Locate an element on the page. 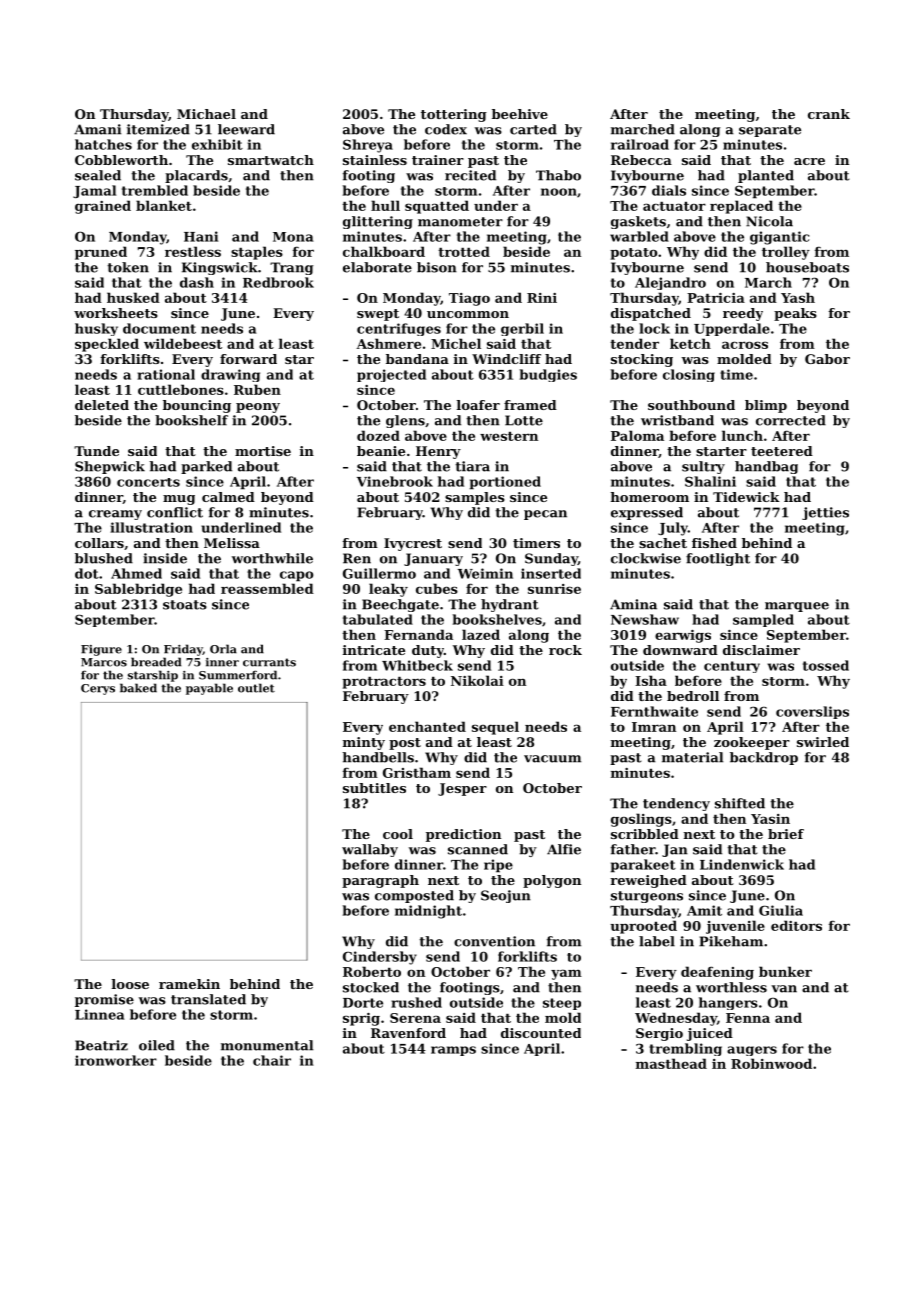 The image size is (924, 1308). smartwatch is located at coordinates (271, 160).
